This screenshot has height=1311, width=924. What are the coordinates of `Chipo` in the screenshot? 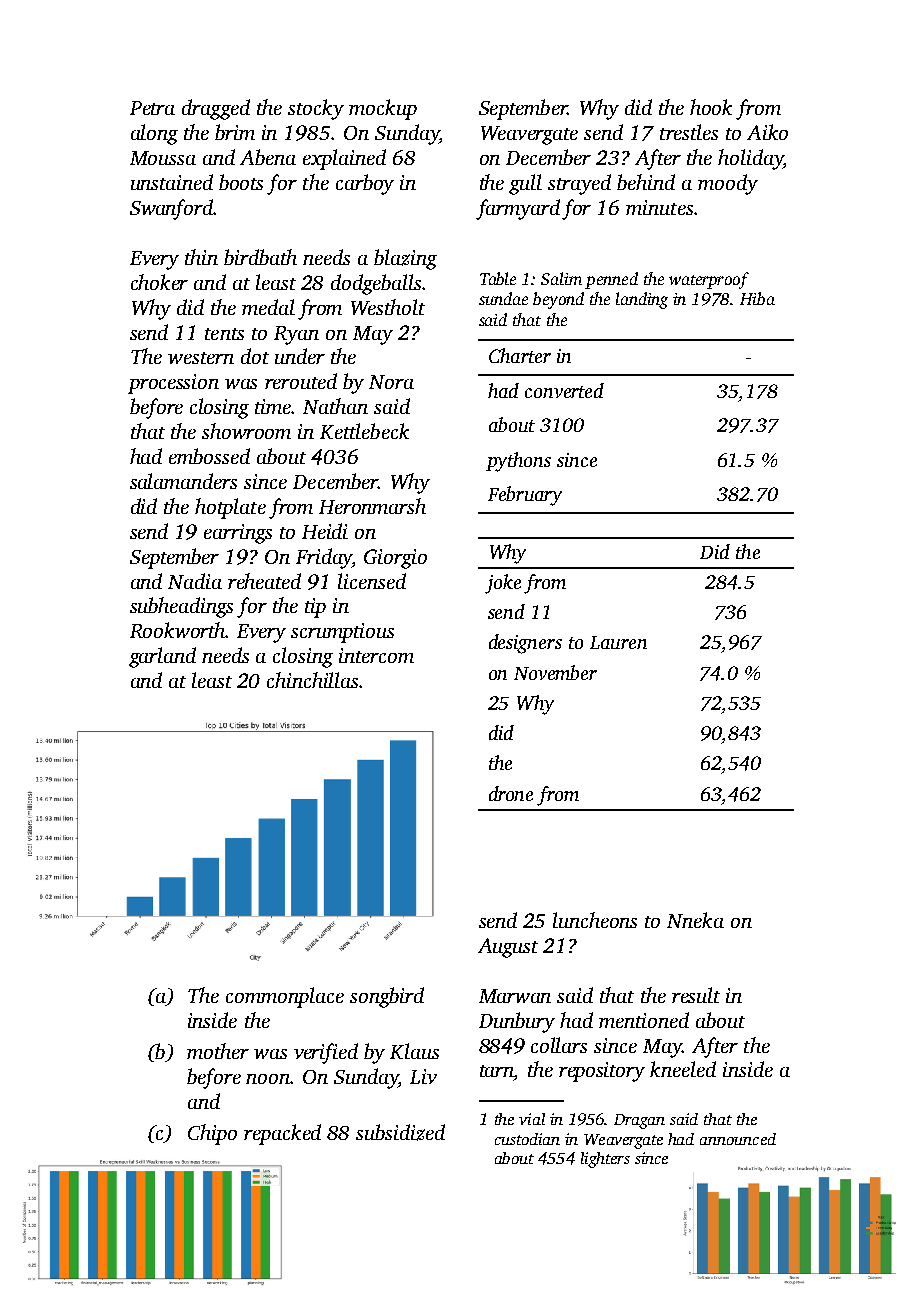 It's located at (212, 1134).
